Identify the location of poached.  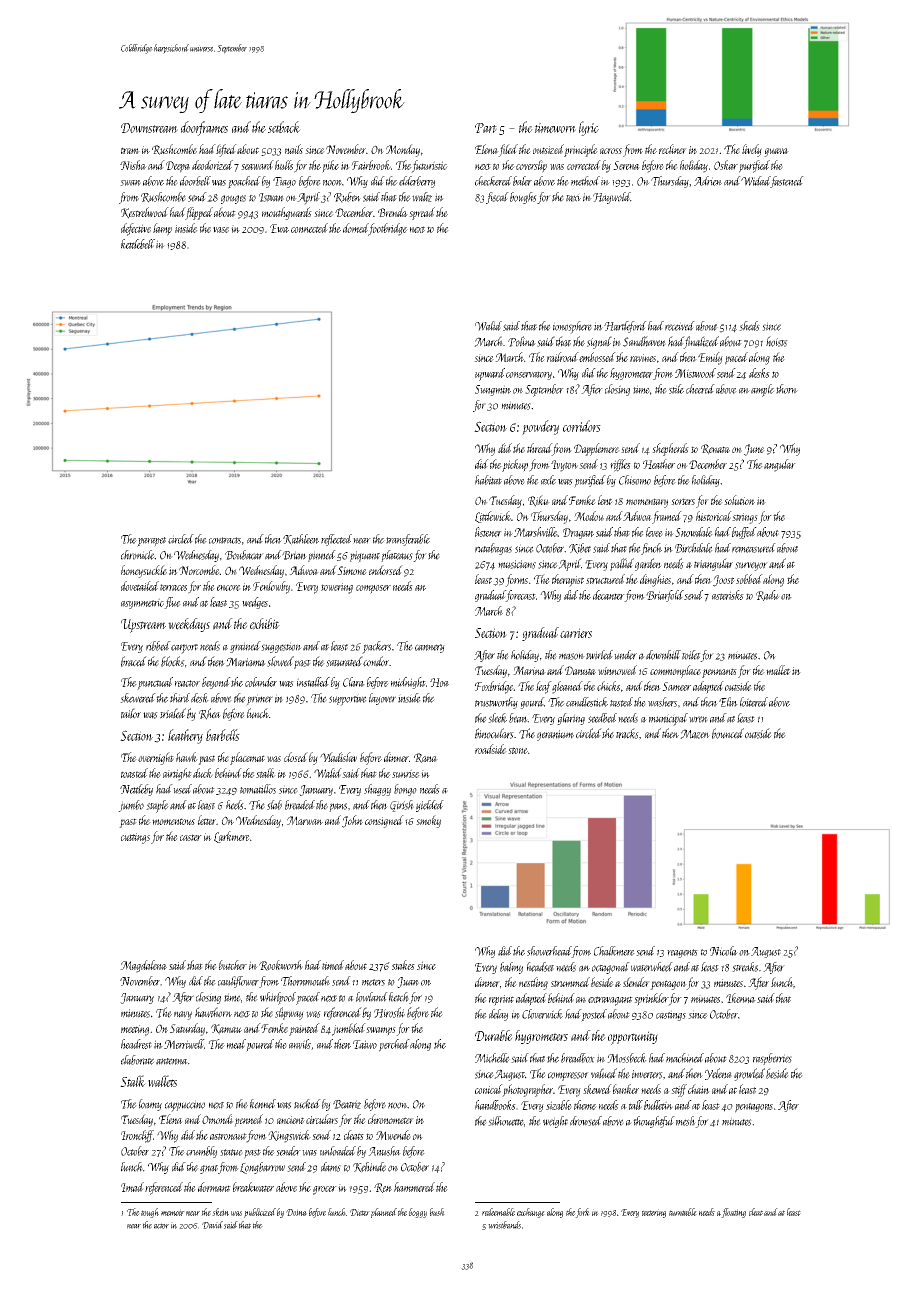
(244, 182).
